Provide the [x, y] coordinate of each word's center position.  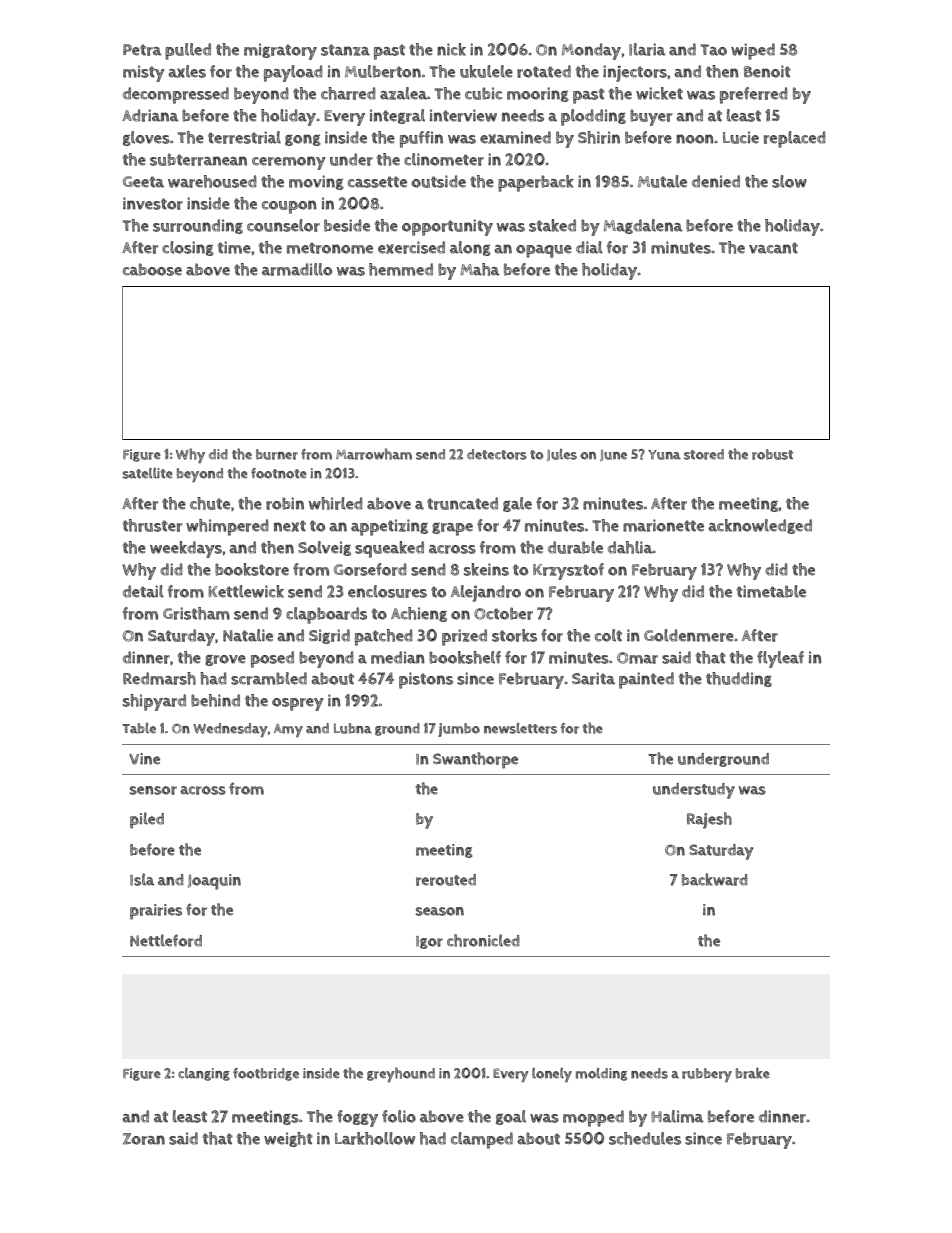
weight [288, 1139]
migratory [280, 51]
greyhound [401, 1074]
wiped [753, 51]
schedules [645, 1138]
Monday [591, 51]
